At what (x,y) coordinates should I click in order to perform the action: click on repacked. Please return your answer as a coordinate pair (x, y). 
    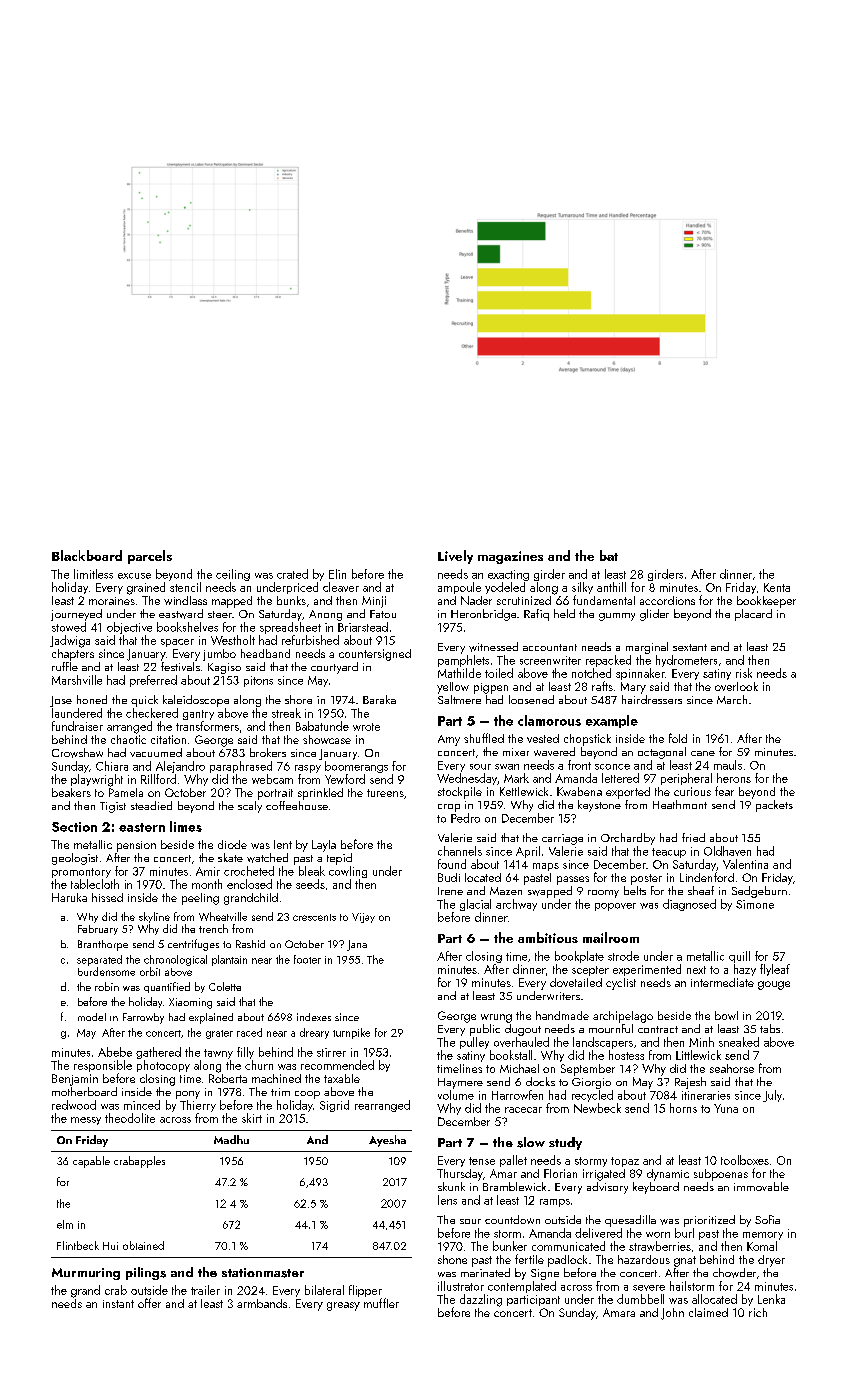
    Looking at the image, I should click on (608, 661).
